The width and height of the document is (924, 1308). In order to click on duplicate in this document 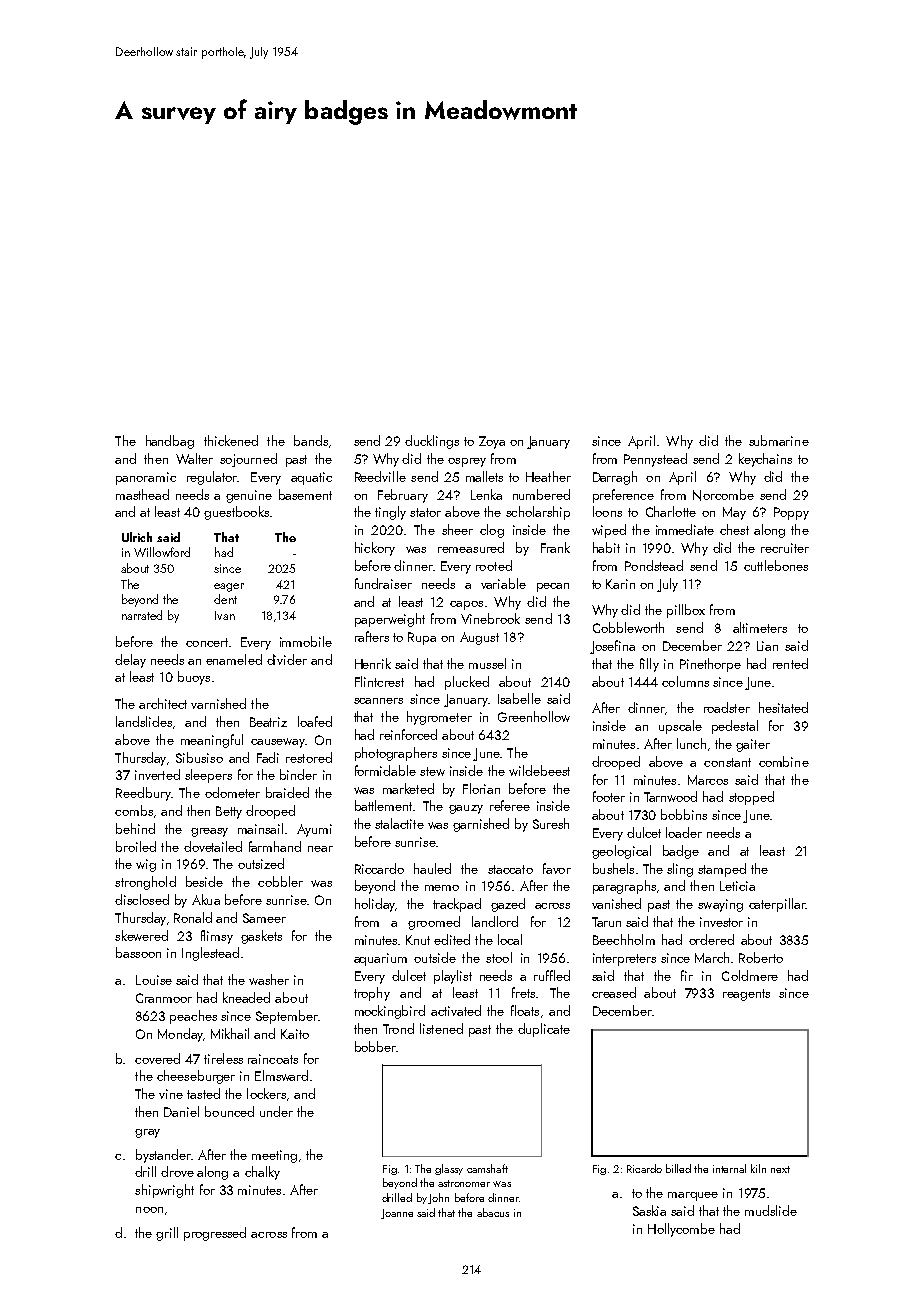, I will do `click(544, 1030)`.
